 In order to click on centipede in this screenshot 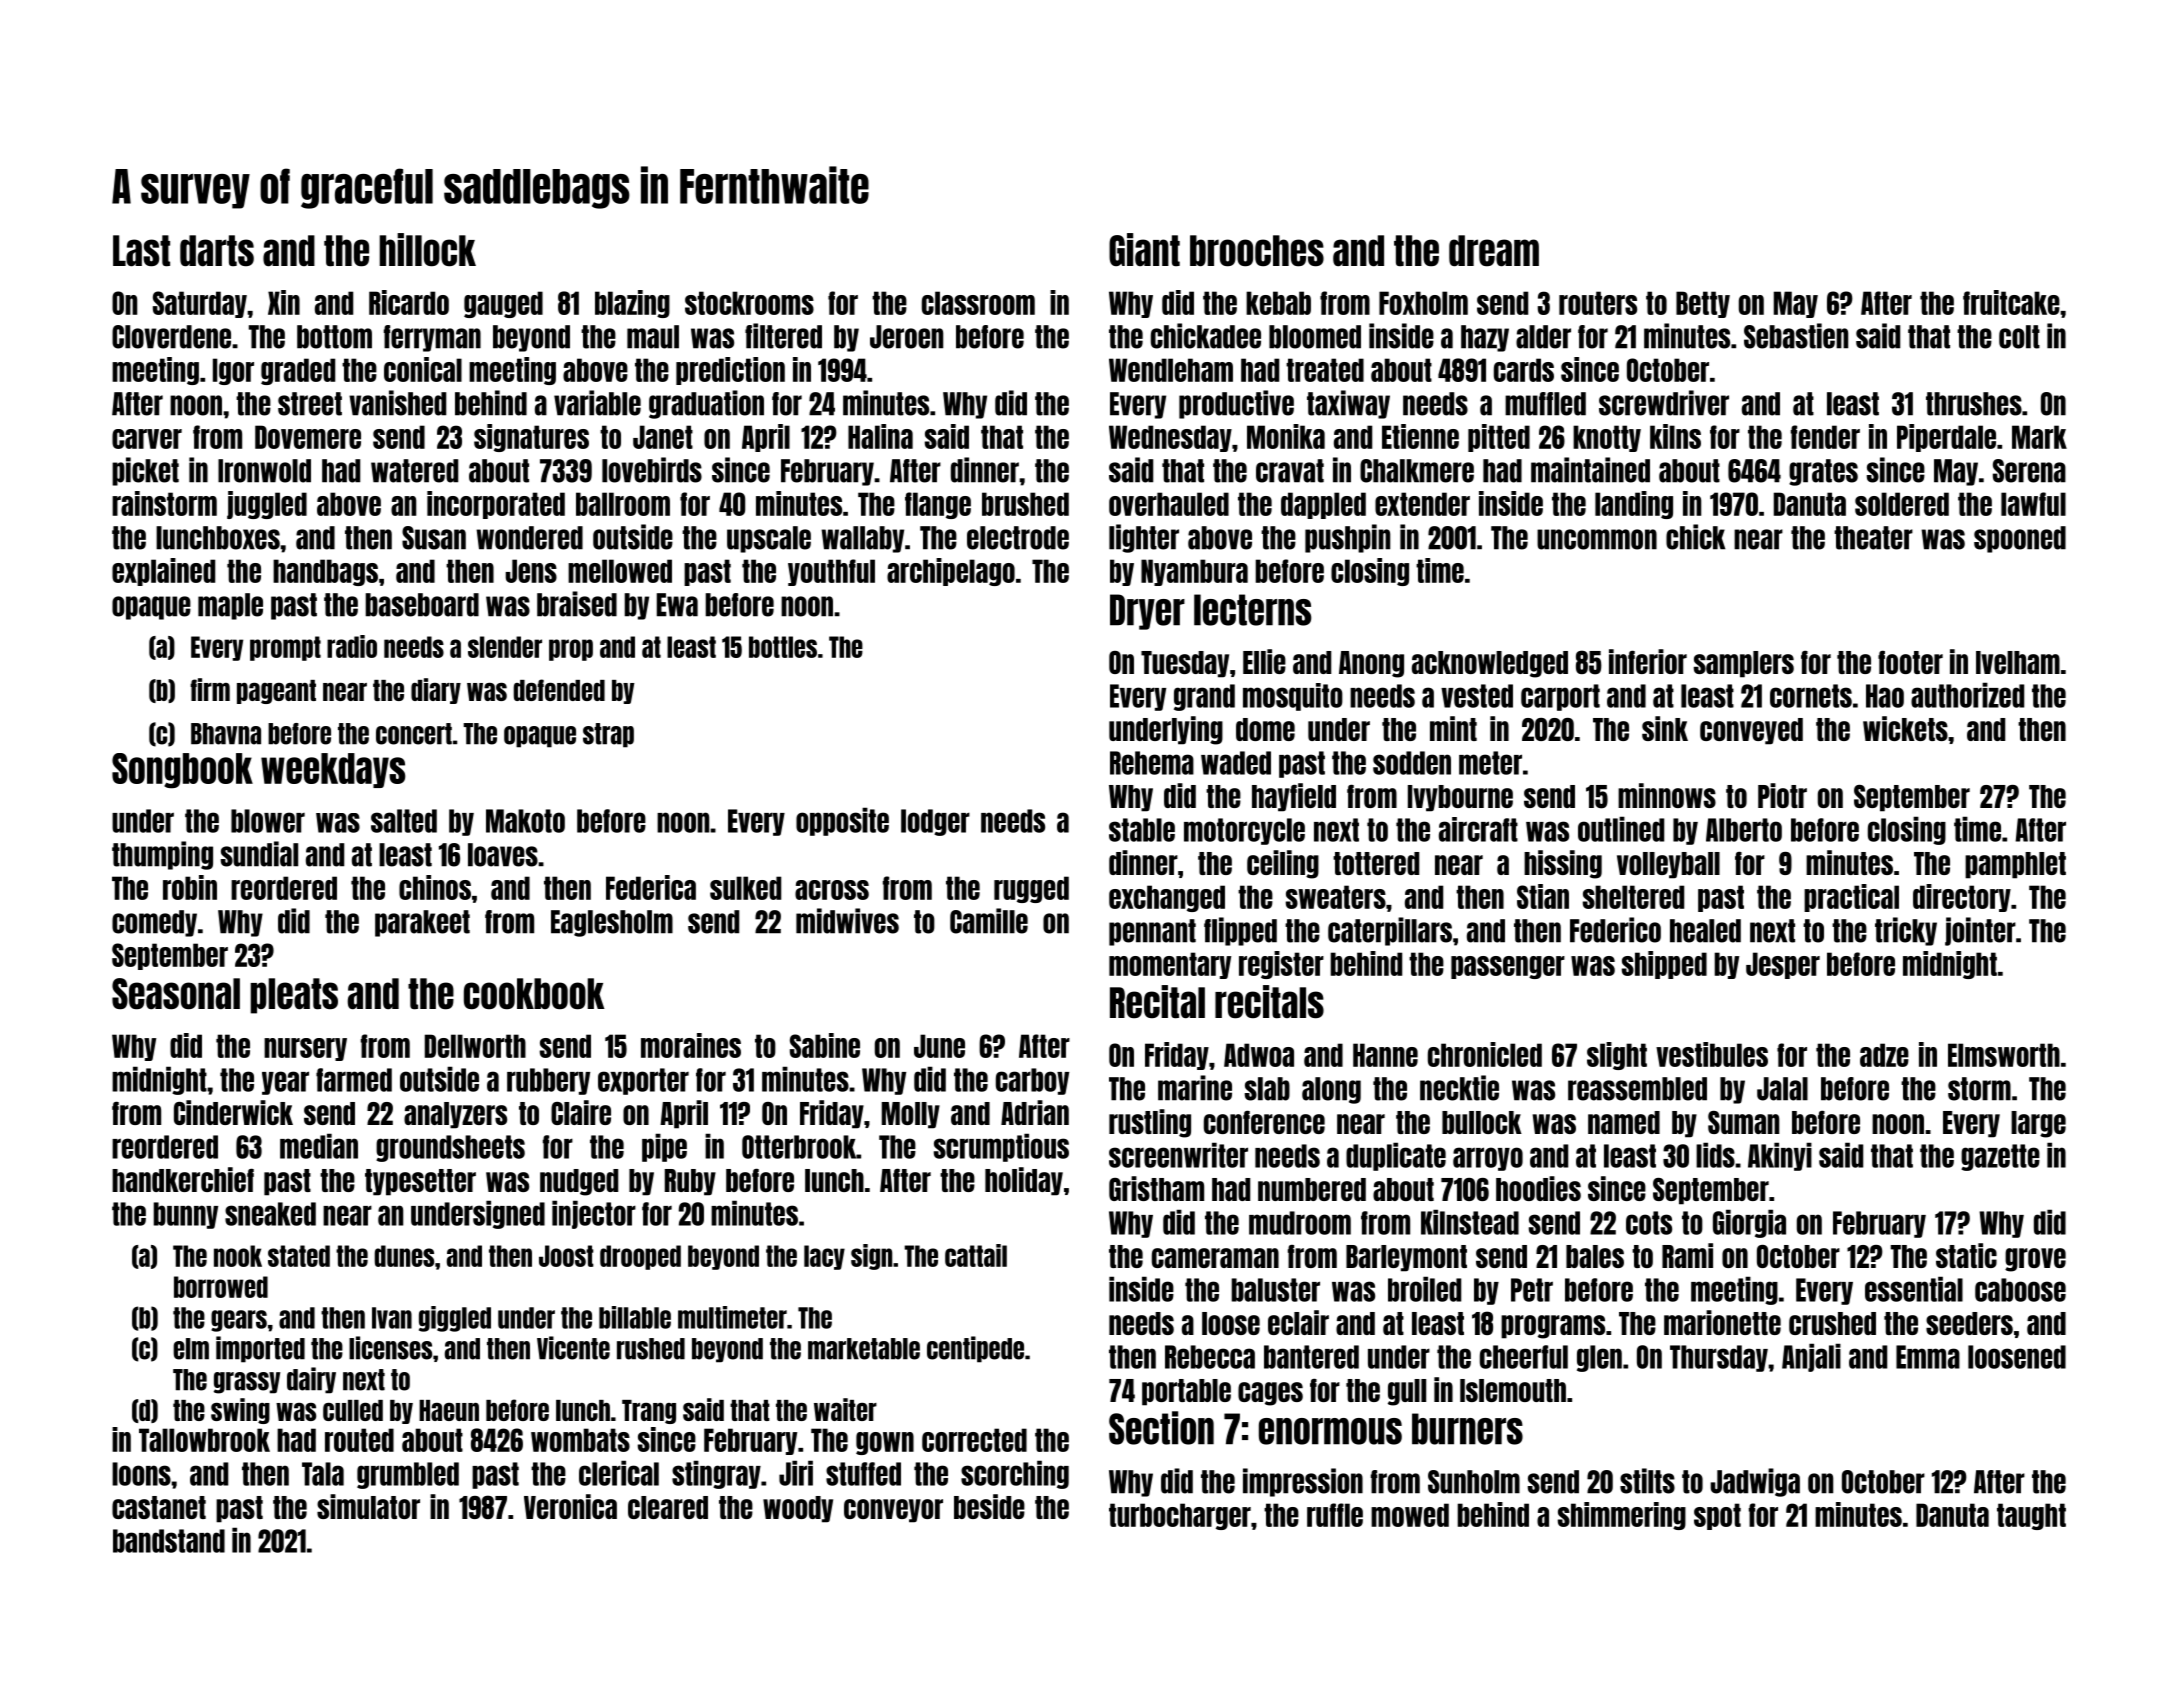, I will do `click(975, 1349)`.
